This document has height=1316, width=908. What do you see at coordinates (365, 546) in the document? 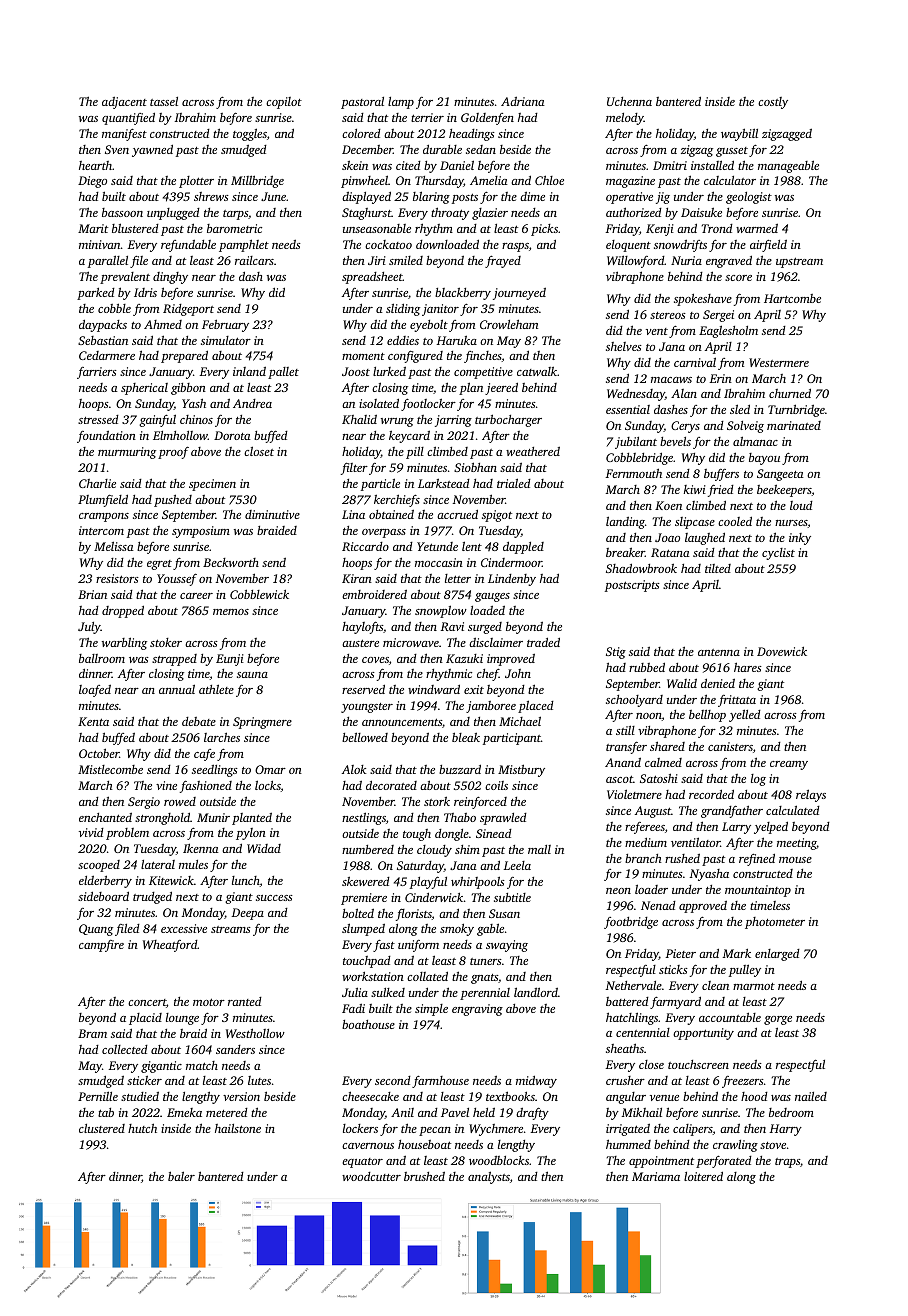
I see `Riccardo` at bounding box center [365, 546].
